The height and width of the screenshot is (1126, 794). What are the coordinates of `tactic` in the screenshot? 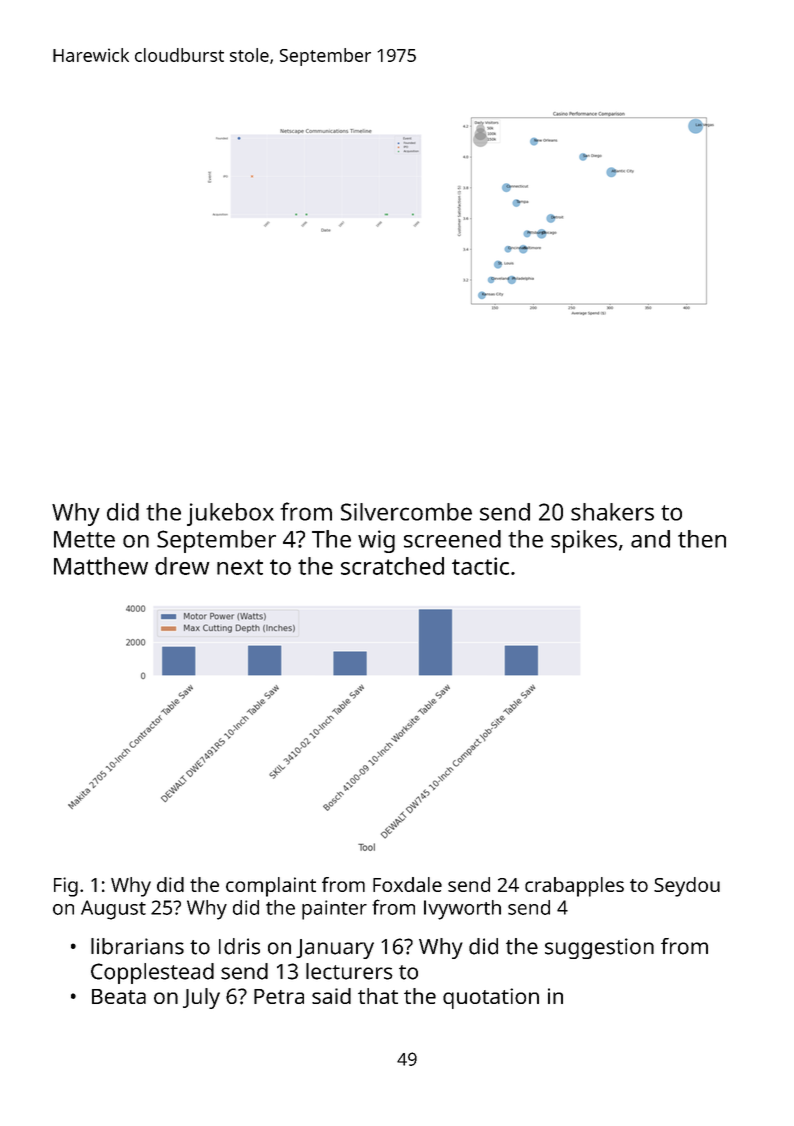 It's located at (480, 566).
